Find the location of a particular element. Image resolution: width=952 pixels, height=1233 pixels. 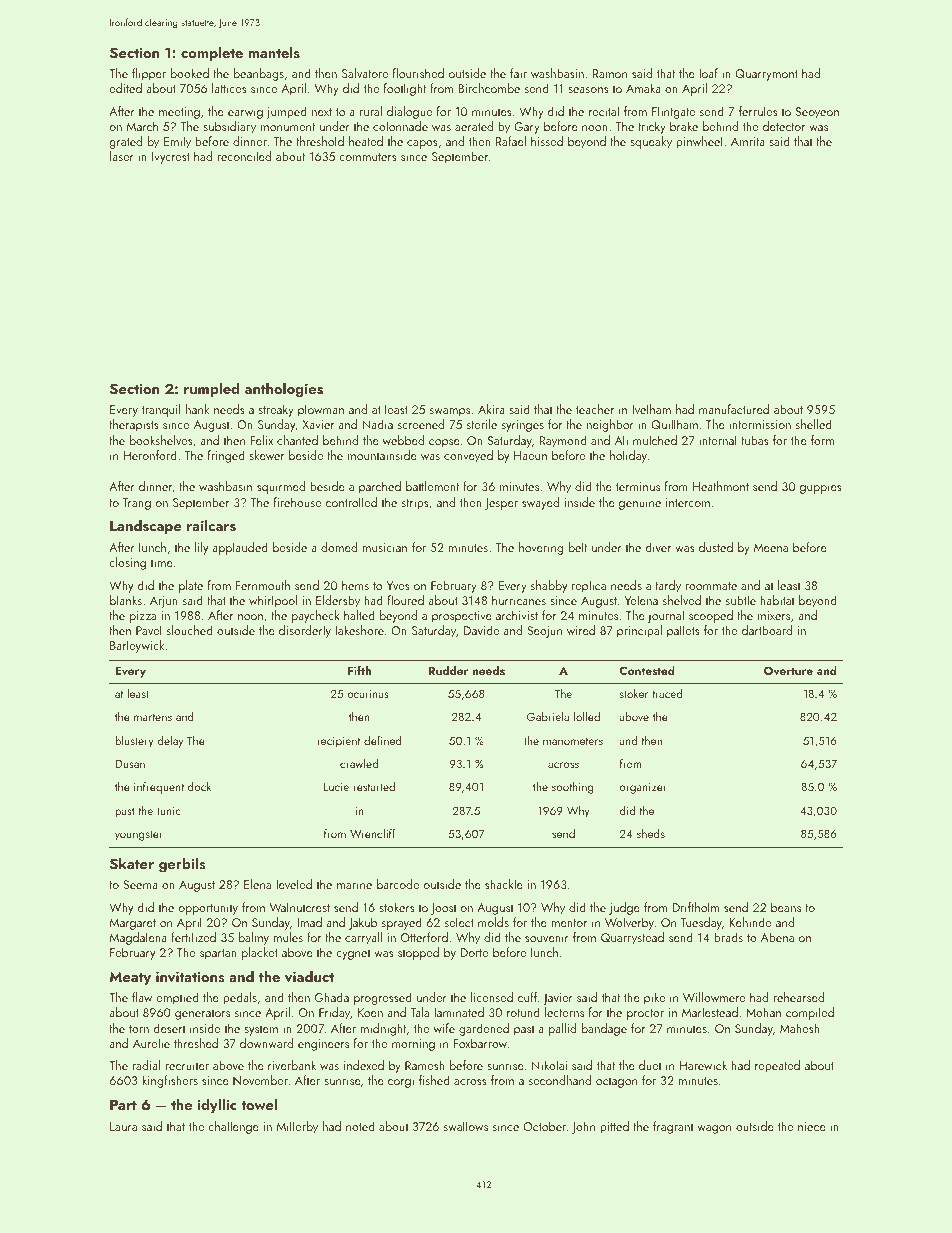

mantels is located at coordinates (274, 52).
